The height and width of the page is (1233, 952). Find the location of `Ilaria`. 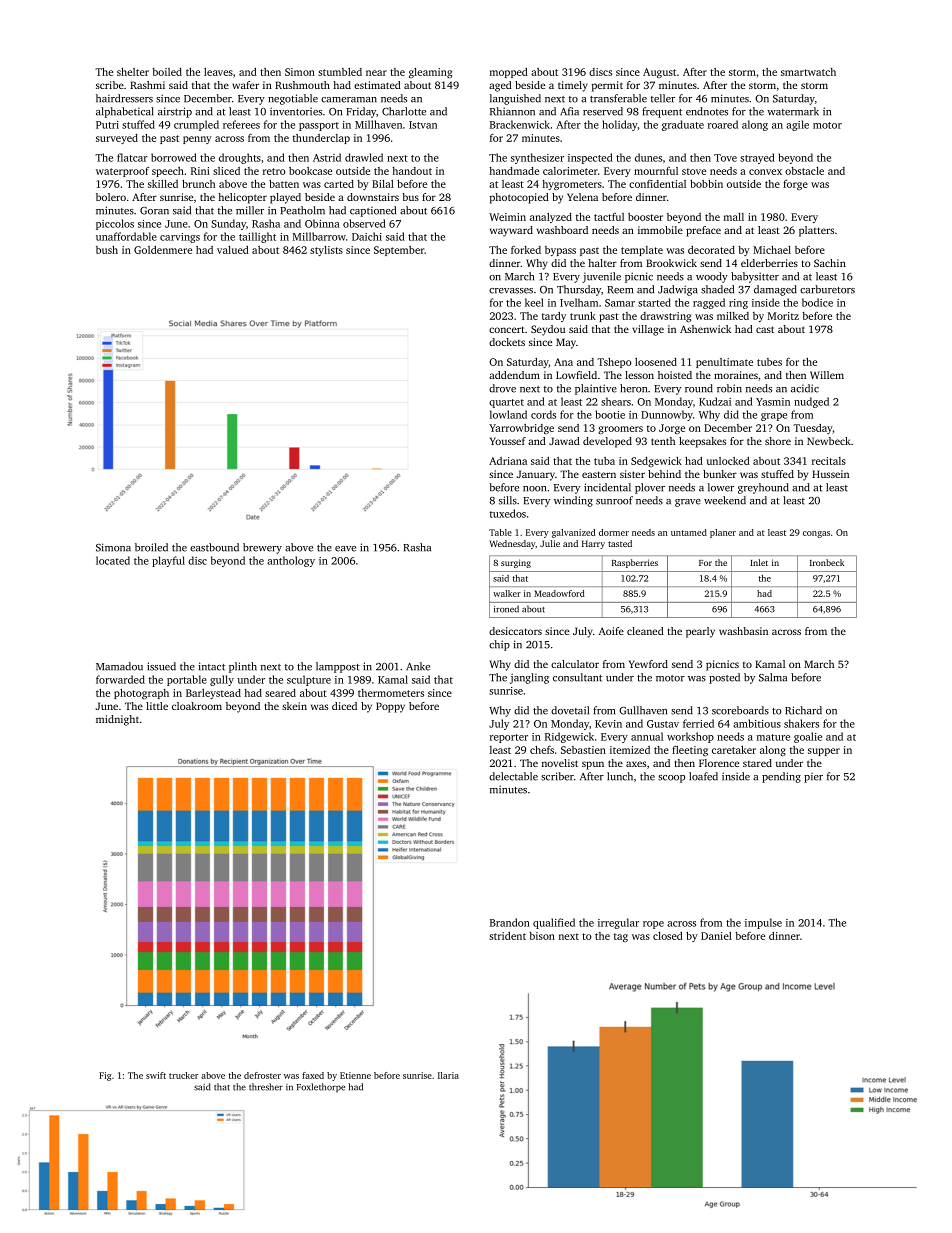

Ilaria is located at coordinates (448, 1075).
